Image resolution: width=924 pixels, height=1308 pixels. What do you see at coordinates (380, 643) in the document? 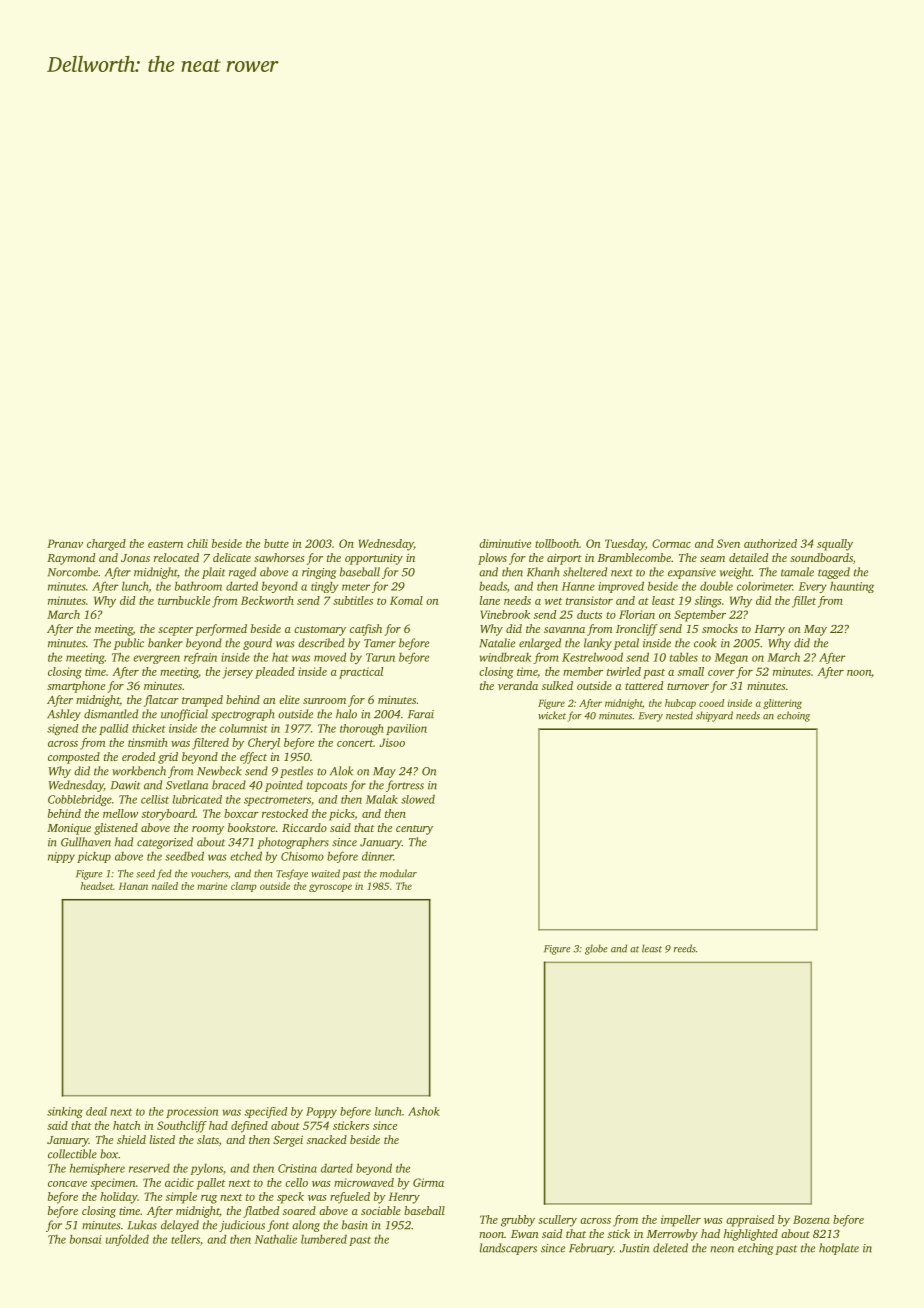
I see `Tamer` at bounding box center [380, 643].
